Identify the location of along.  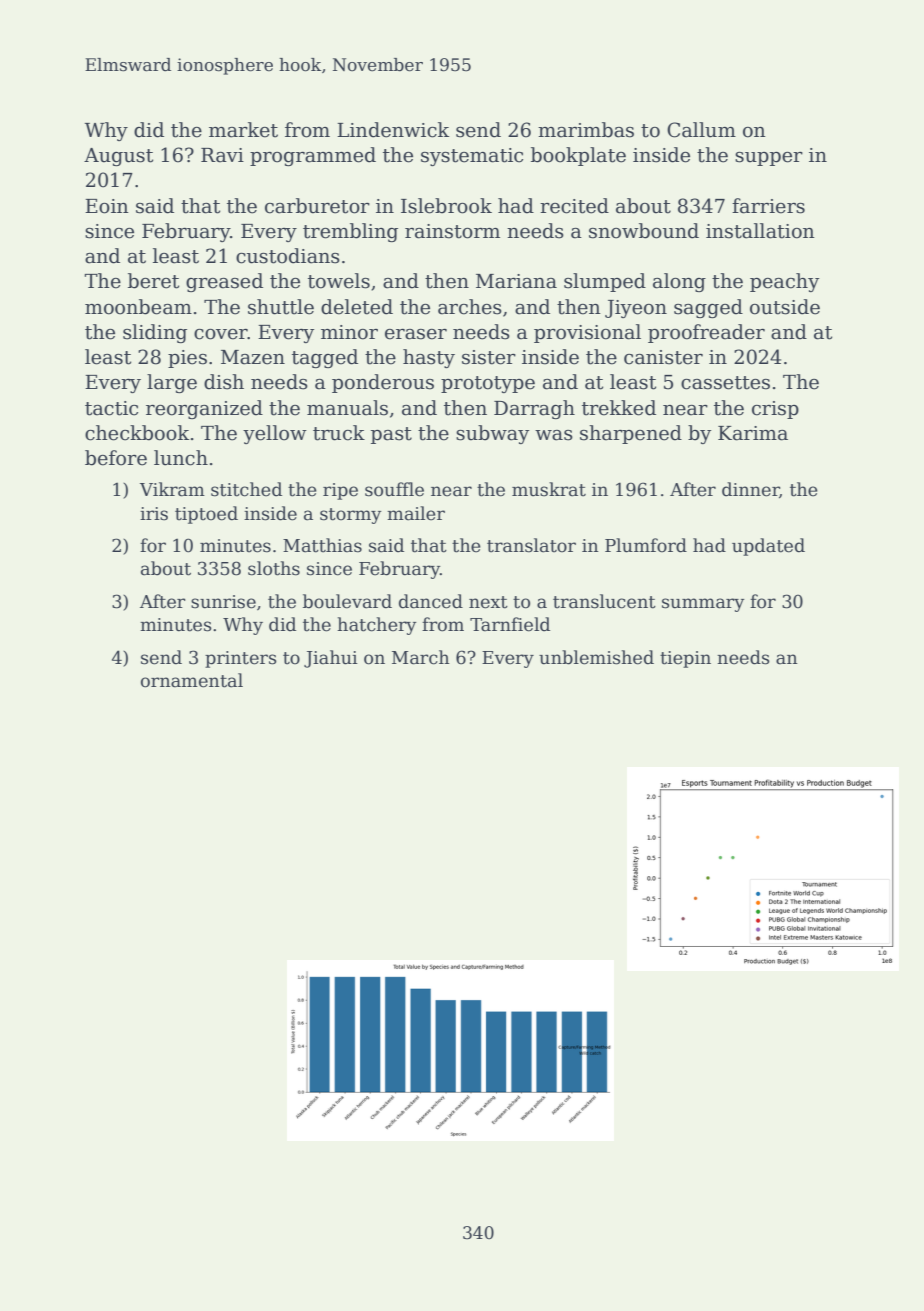
(679, 282).
